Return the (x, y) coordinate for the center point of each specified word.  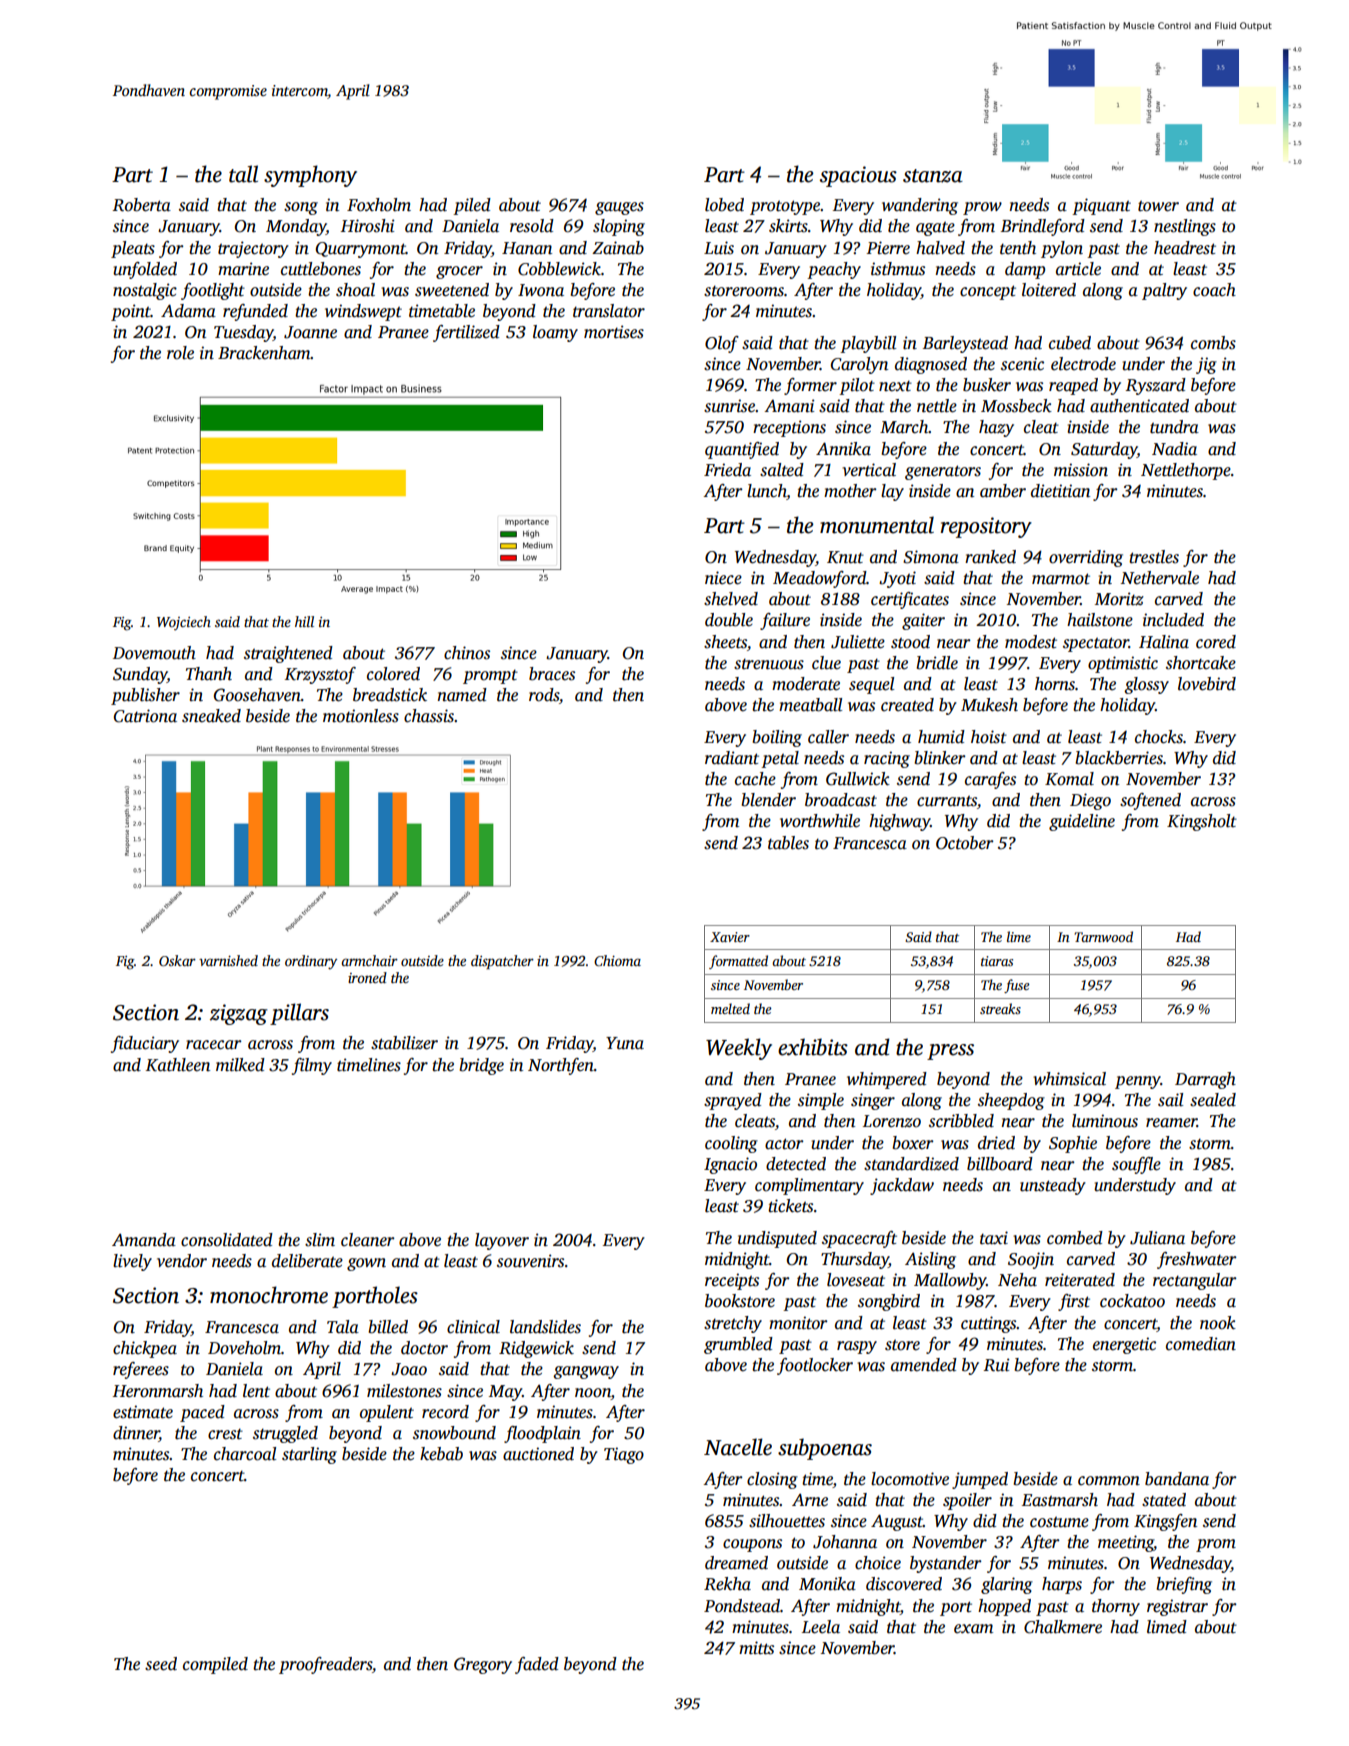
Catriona (145, 716)
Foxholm (379, 205)
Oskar (177, 960)
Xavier (730, 937)
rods (544, 695)
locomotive (910, 1479)
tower (1158, 206)
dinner (136, 1434)
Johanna (845, 1542)
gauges (619, 208)
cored (1216, 642)
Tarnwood (1103, 936)
